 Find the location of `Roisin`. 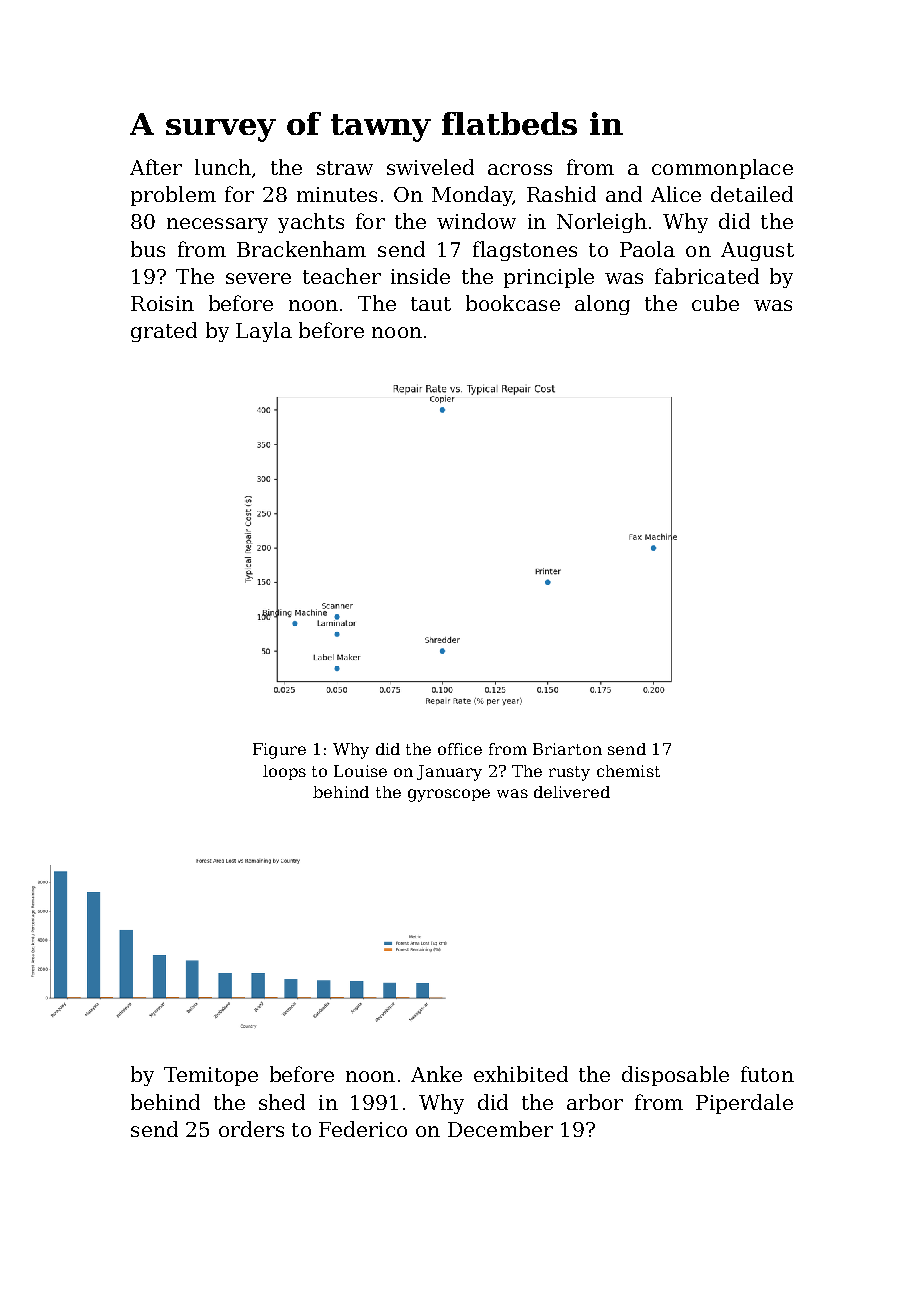

Roisin is located at coordinates (162, 303).
